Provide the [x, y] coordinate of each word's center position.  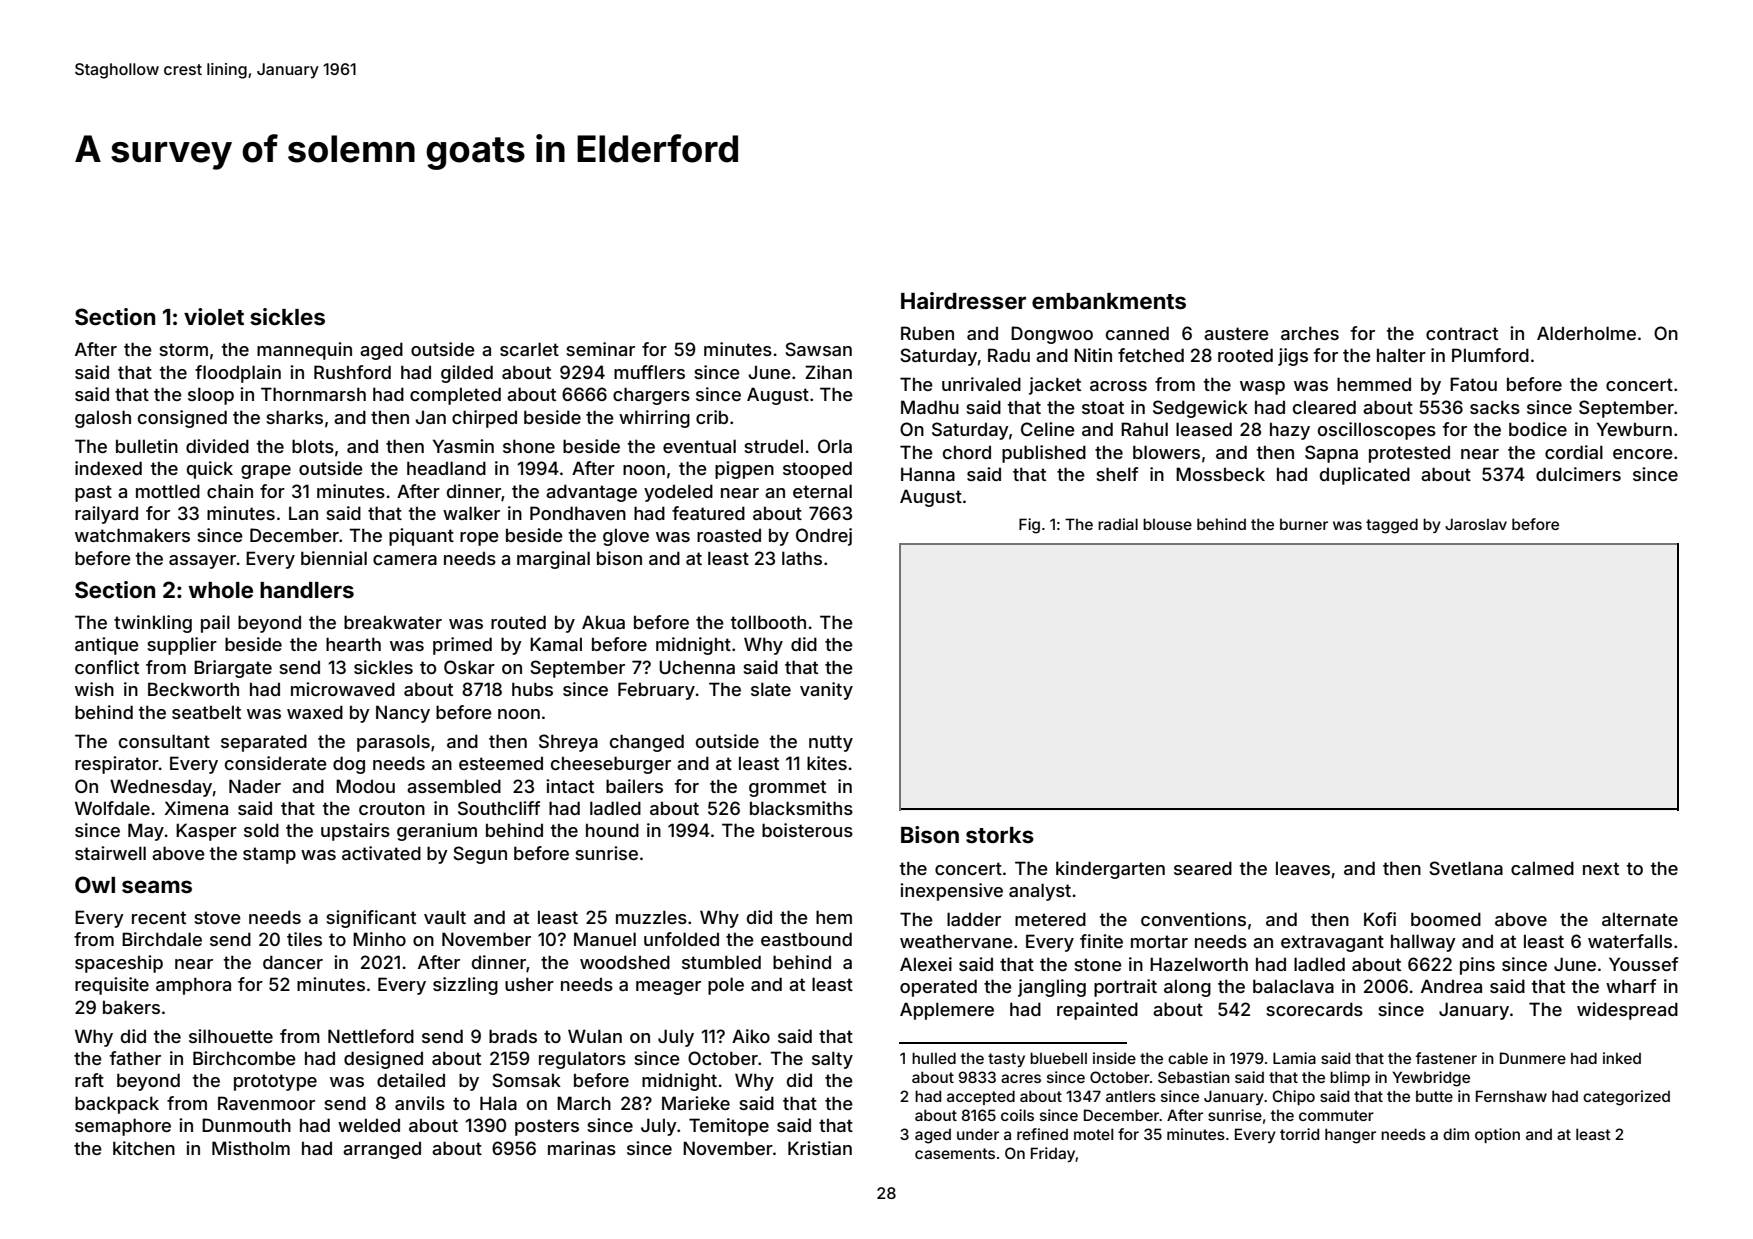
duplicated [1365, 476]
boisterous [807, 830]
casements [955, 1153]
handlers [307, 590]
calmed [1542, 868]
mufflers [649, 372]
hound [612, 830]
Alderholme [1586, 333]
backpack [117, 1105]
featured [708, 513]
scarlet [529, 349]
